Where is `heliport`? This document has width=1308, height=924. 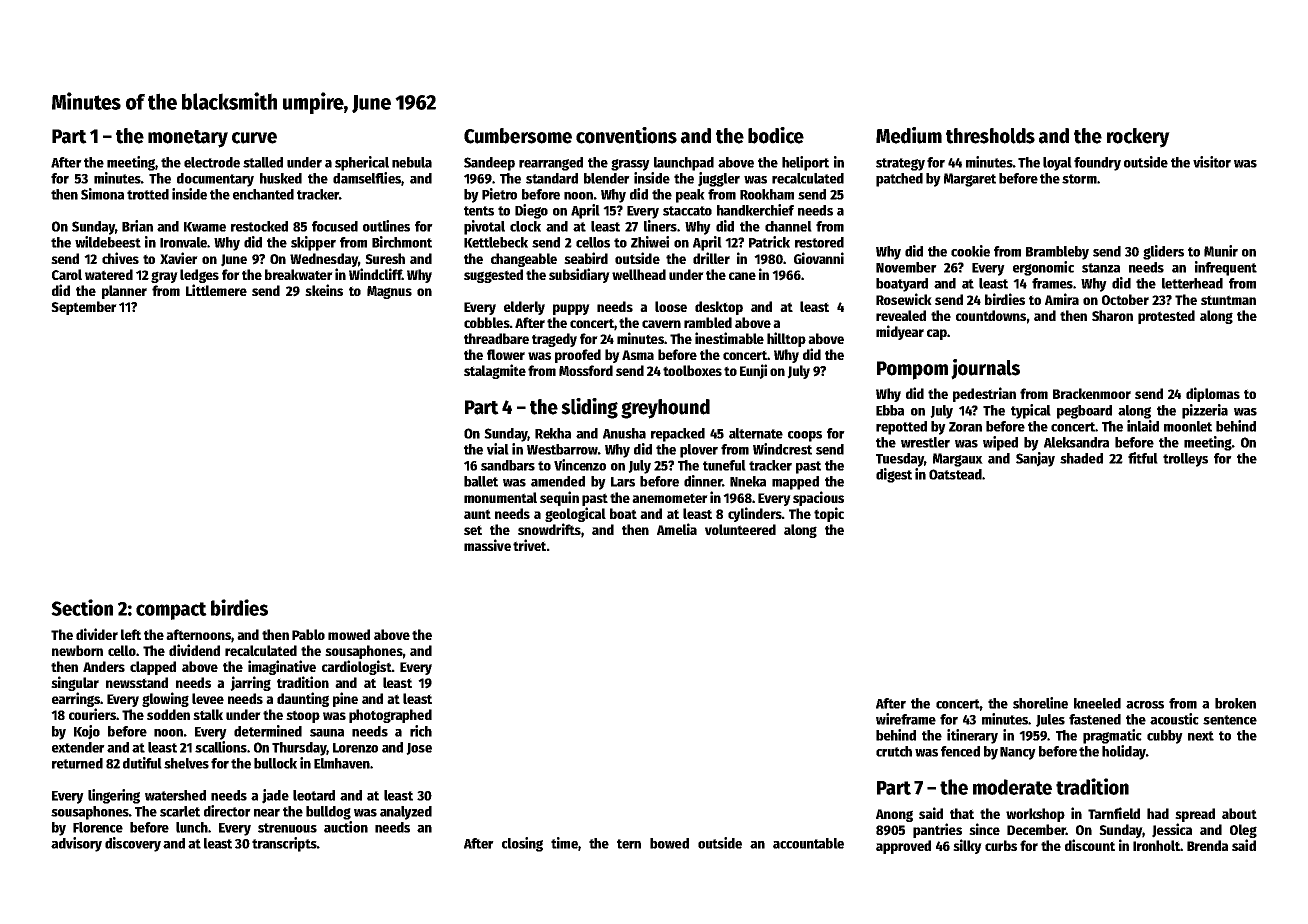
heliport is located at coordinates (805, 163).
